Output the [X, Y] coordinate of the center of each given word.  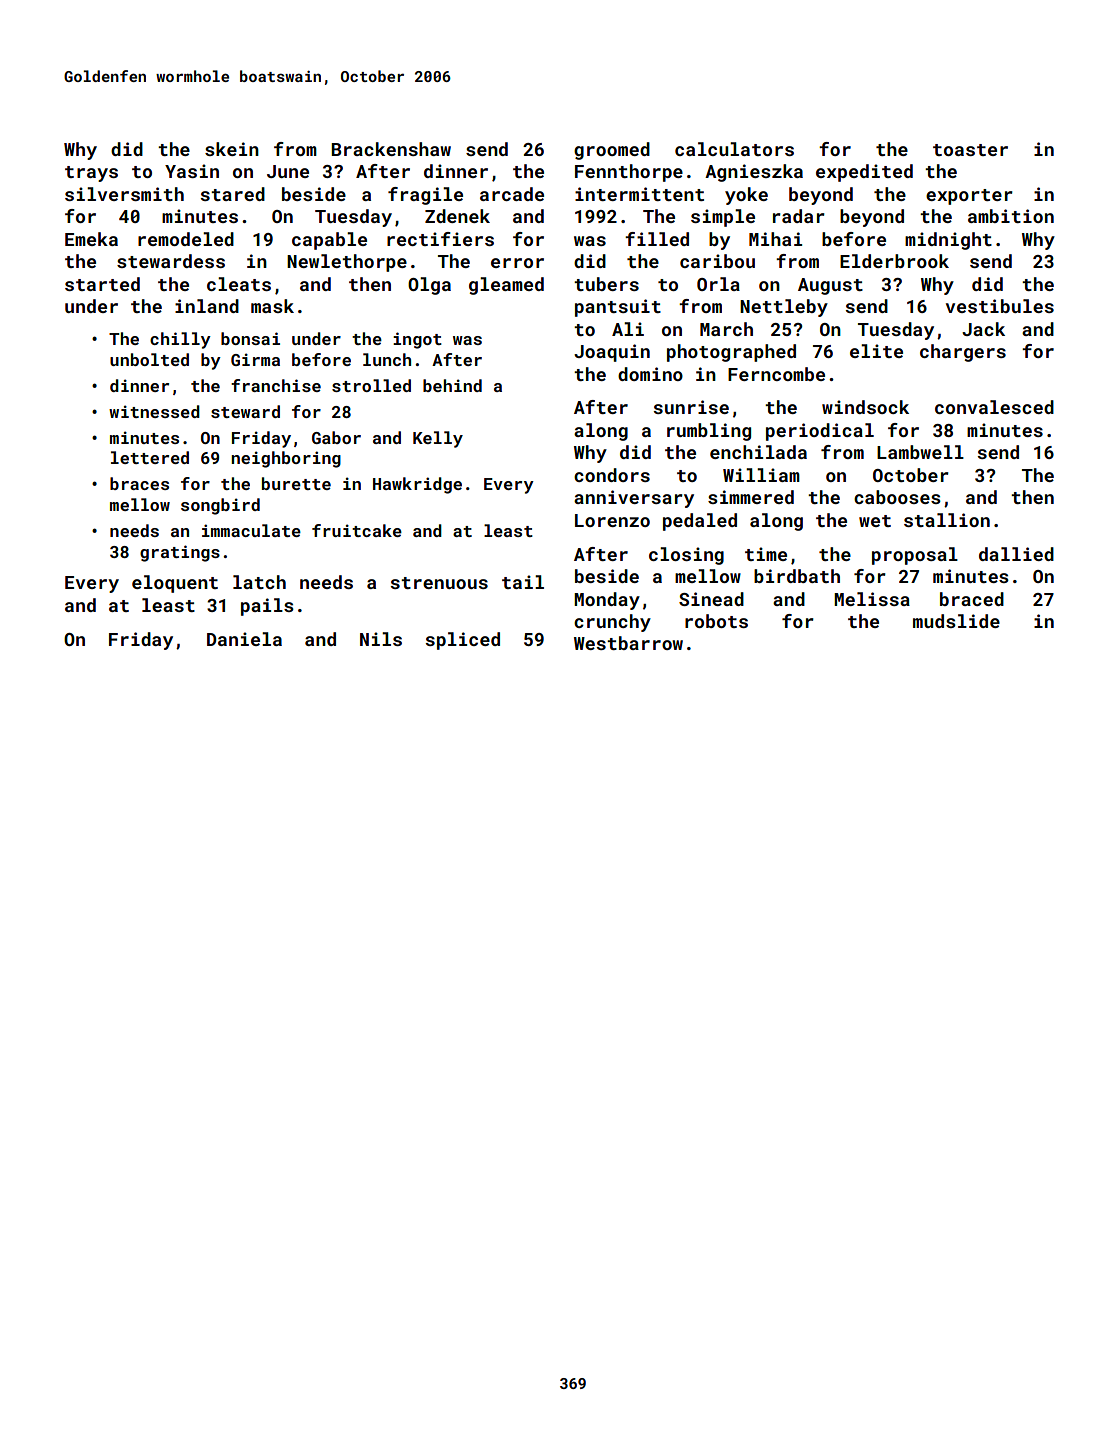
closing [686, 556]
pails [267, 607]
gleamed [506, 286]
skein [232, 149]
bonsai [250, 338]
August [830, 286]
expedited [864, 173]
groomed [612, 151]
